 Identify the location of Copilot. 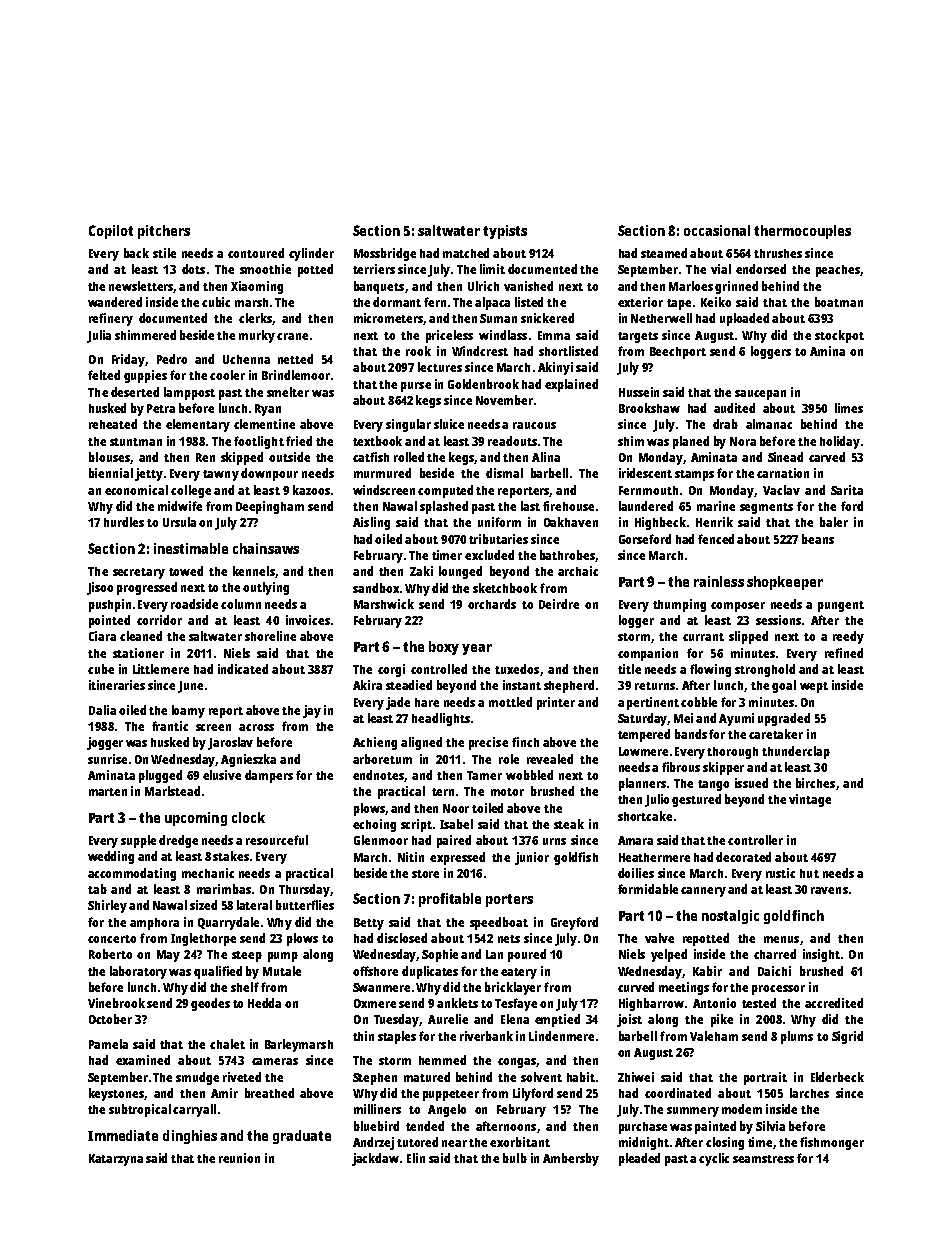
(111, 232).
